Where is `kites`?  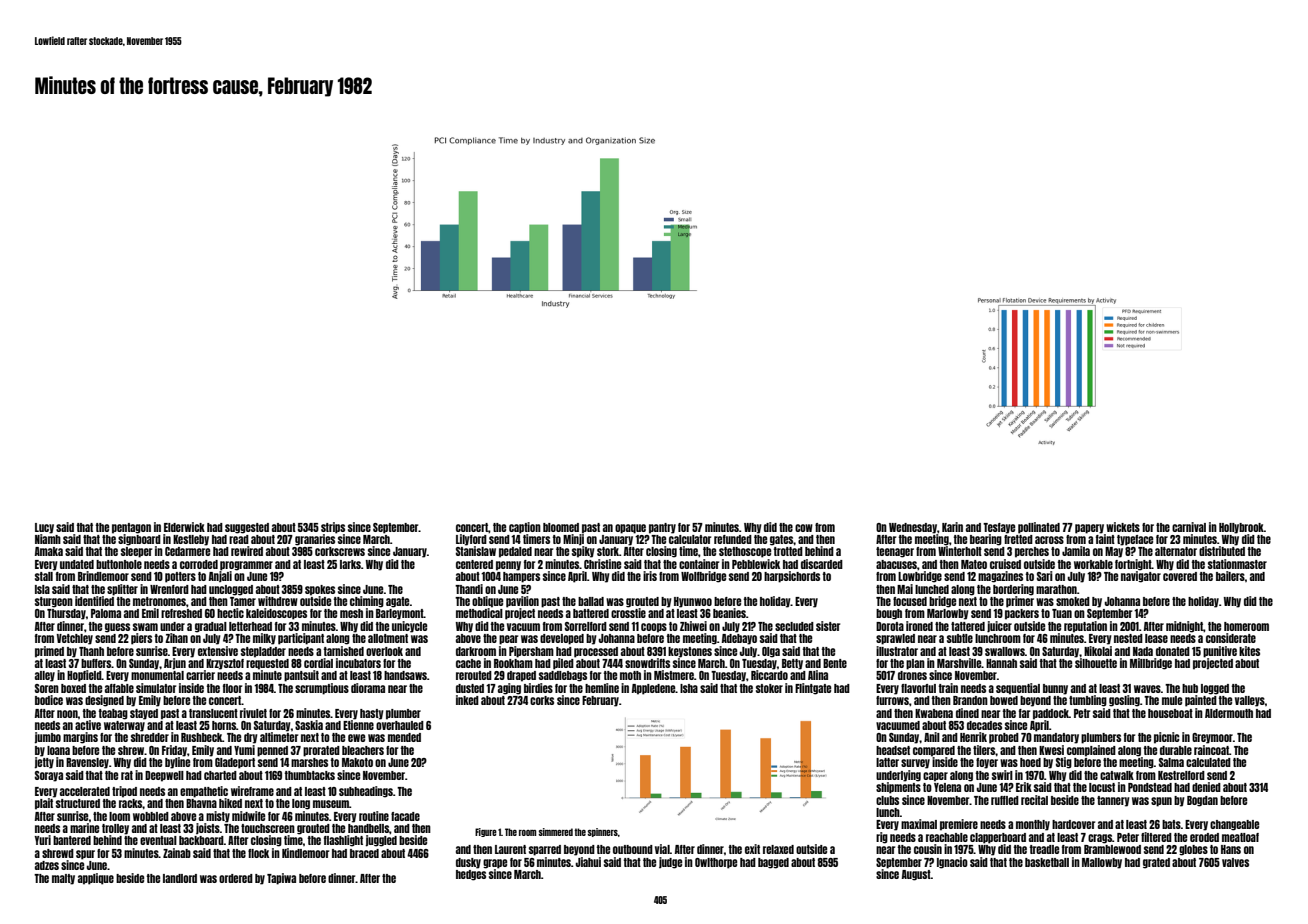 kites is located at coordinates (1249, 651).
